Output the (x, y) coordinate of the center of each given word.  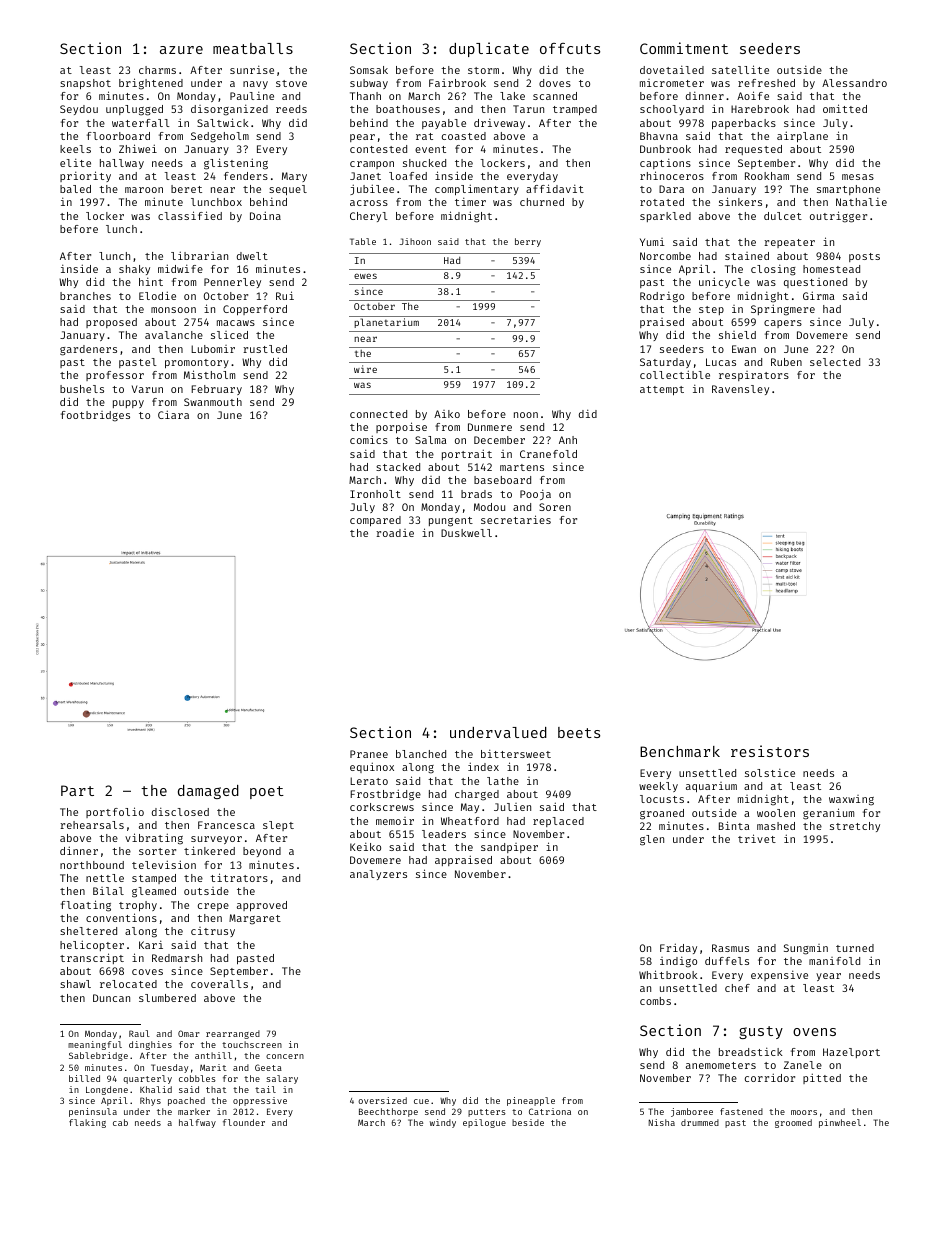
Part (77, 790)
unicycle (724, 282)
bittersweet (516, 753)
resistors (770, 751)
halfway (197, 1123)
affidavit (555, 188)
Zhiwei (138, 148)
